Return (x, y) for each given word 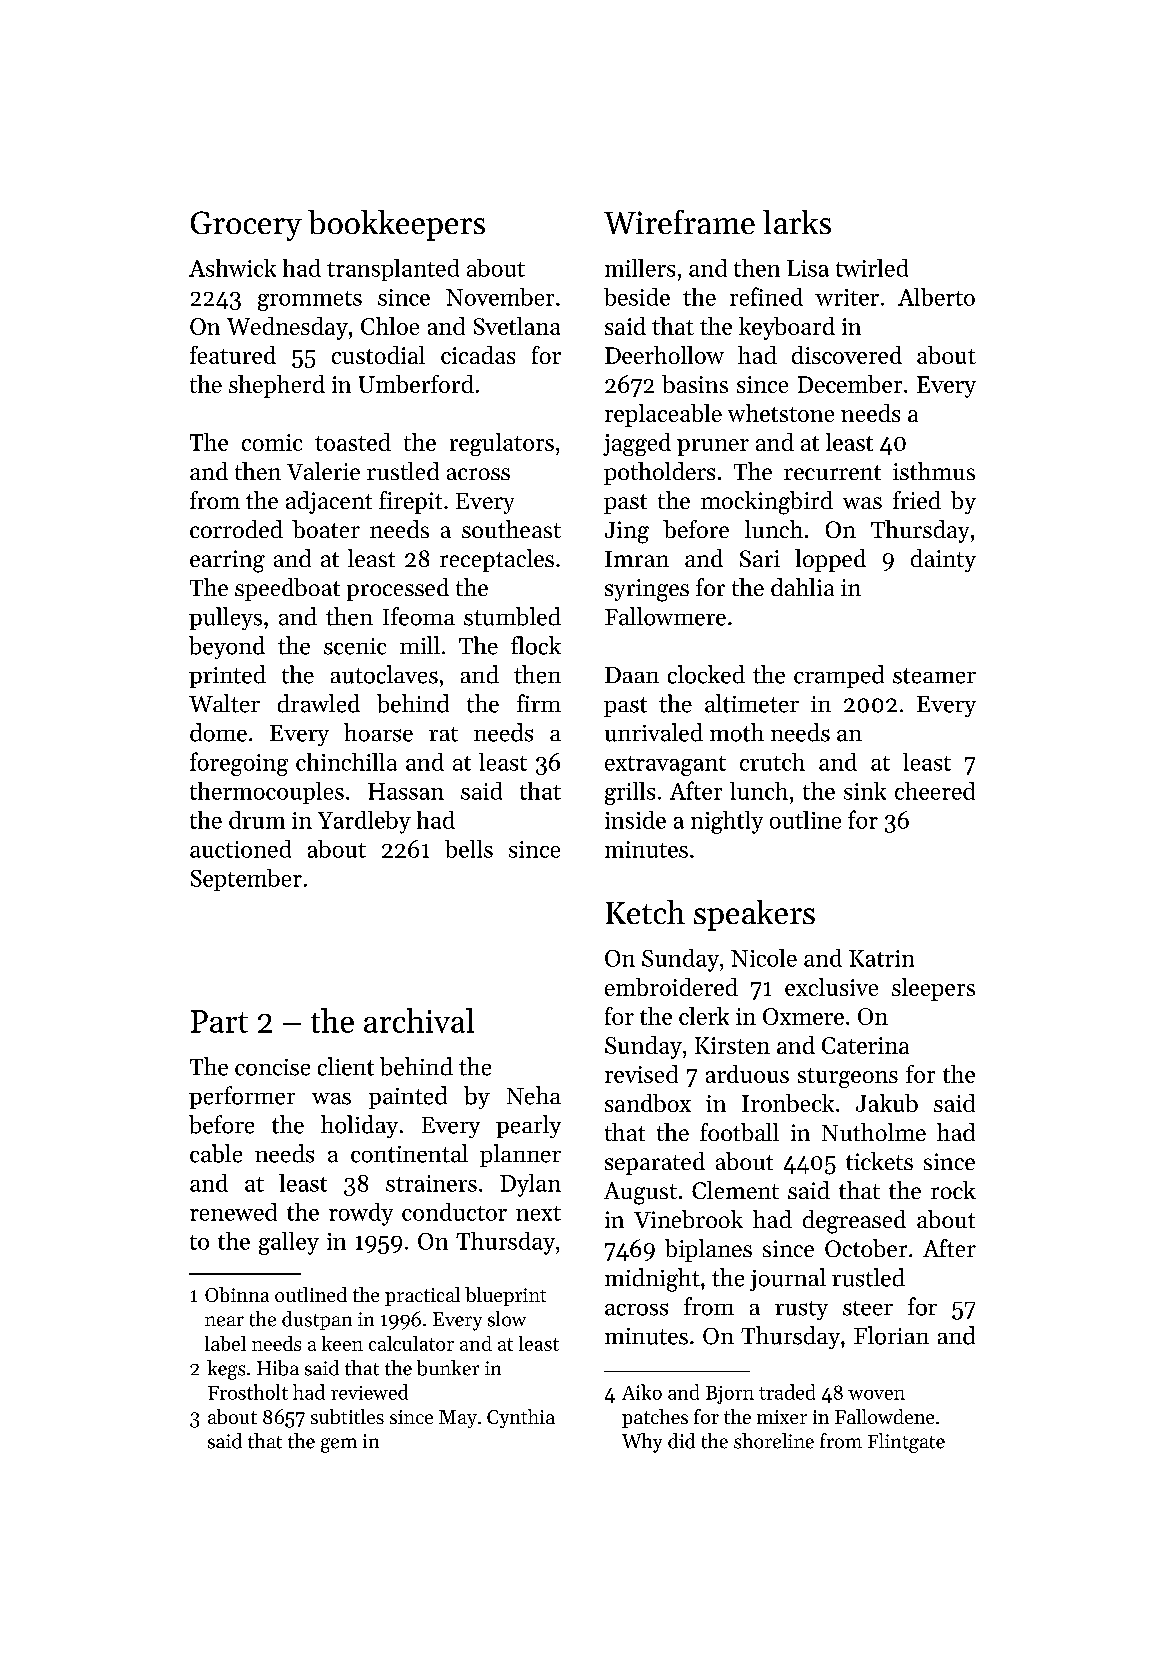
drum (257, 820)
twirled (872, 268)
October (866, 1248)
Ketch (645, 912)
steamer (934, 676)
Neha (534, 1095)
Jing (627, 532)
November (500, 297)
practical (422, 1296)
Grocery (246, 226)
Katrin (881, 958)
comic (272, 442)
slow (507, 1319)
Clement (735, 1190)
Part (219, 1021)
